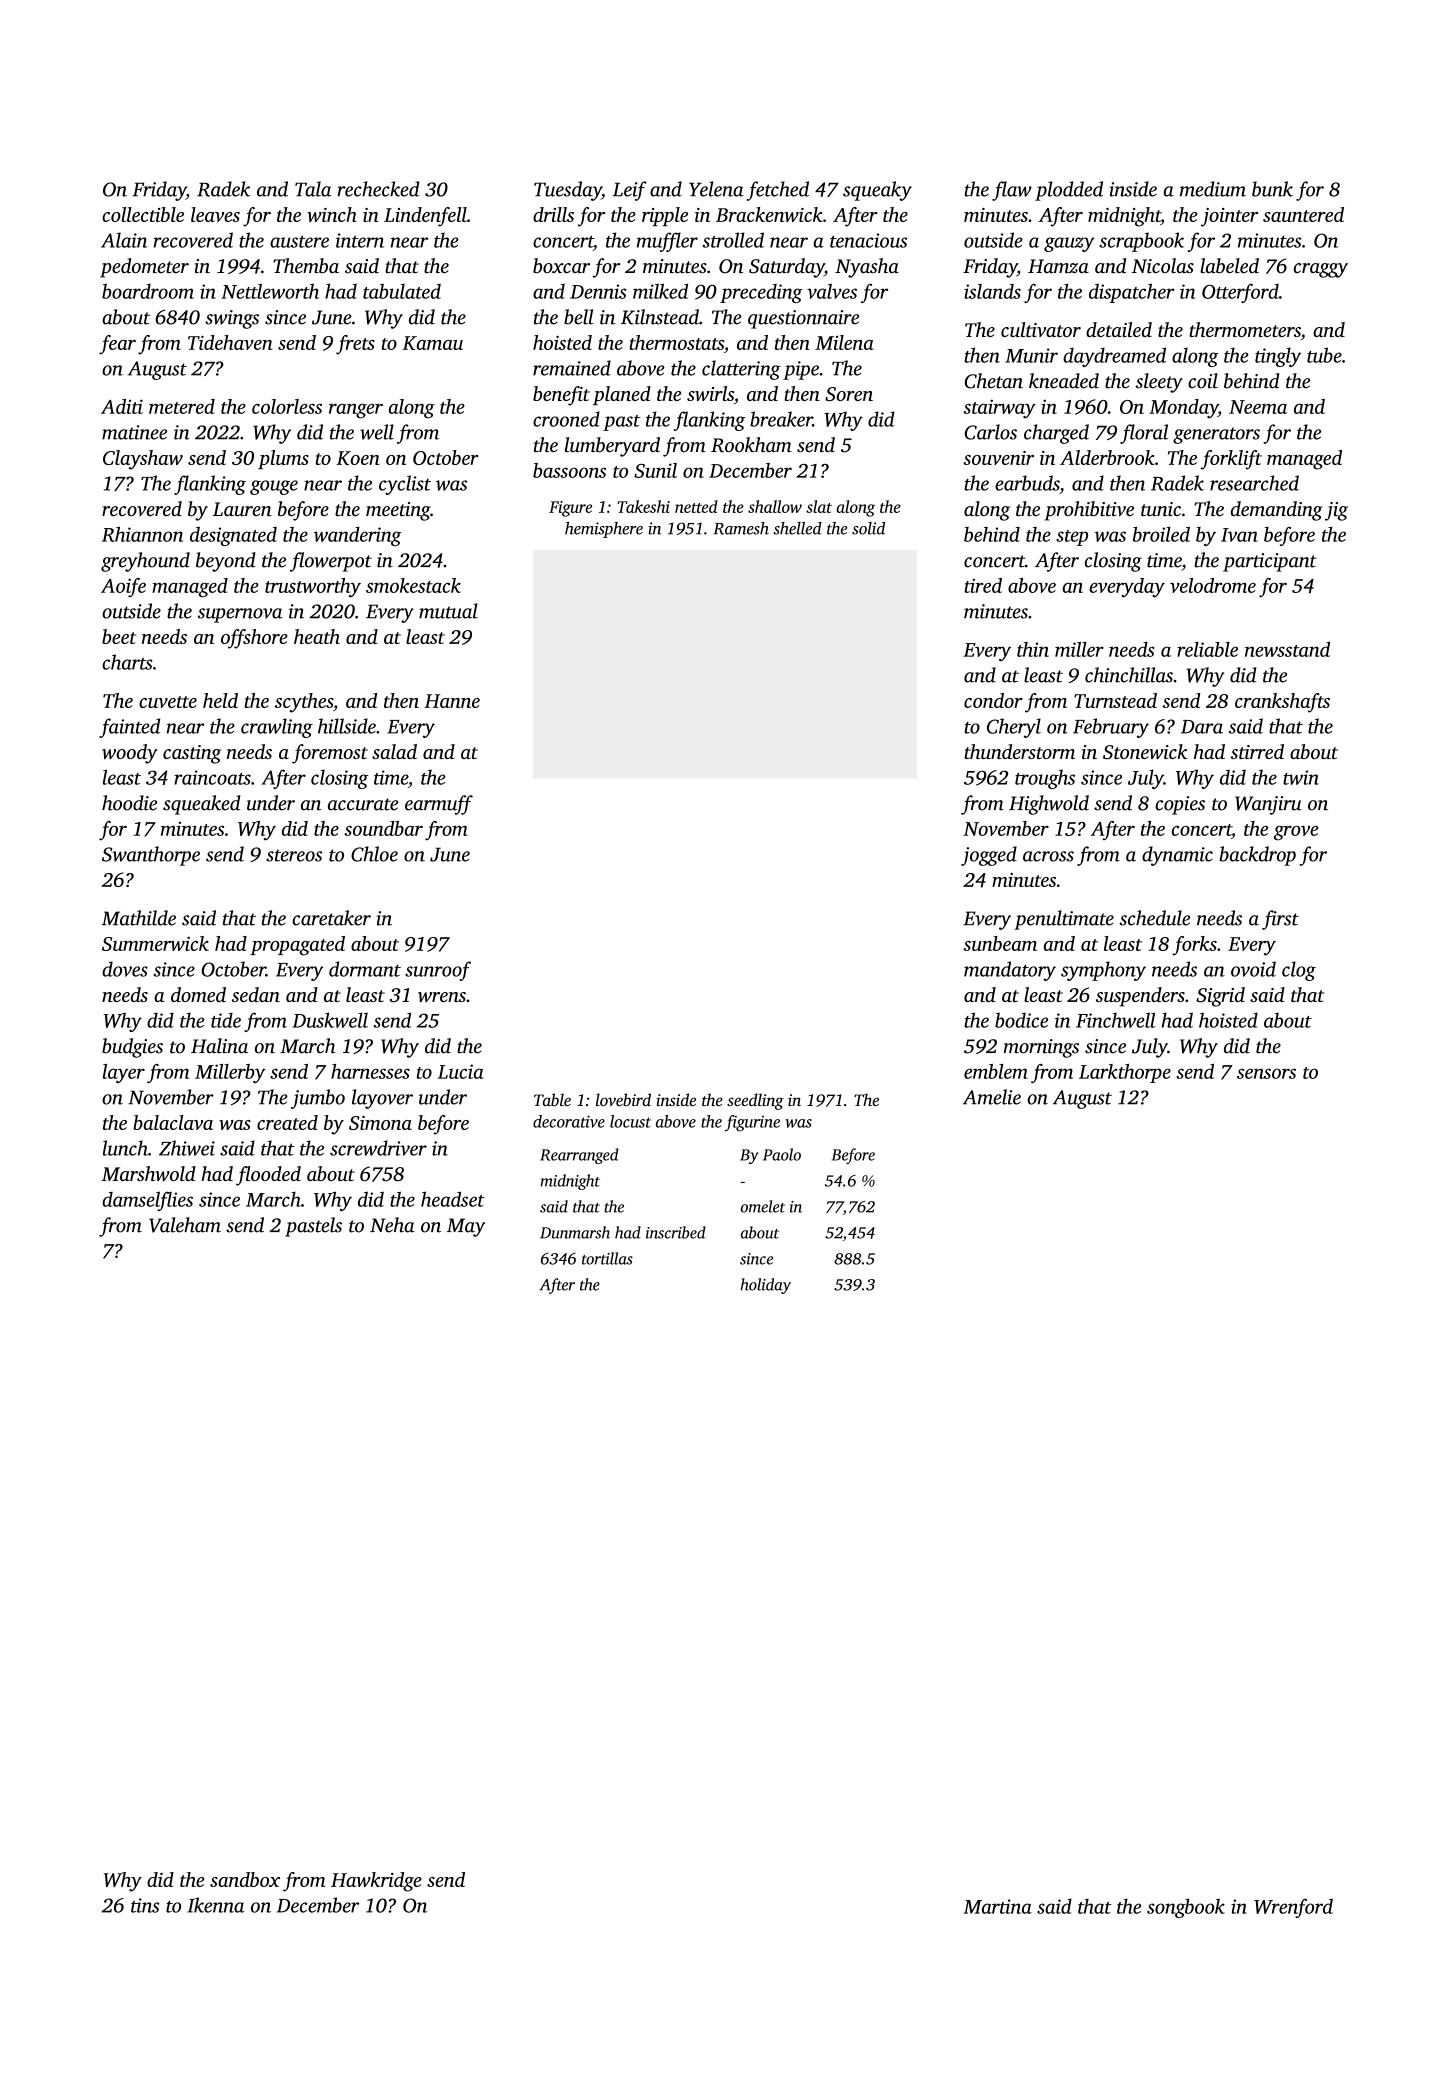 This document has height=2100, width=1450. Describe the element at coordinates (125, 1148) in the document. I see `lunch` at that location.
